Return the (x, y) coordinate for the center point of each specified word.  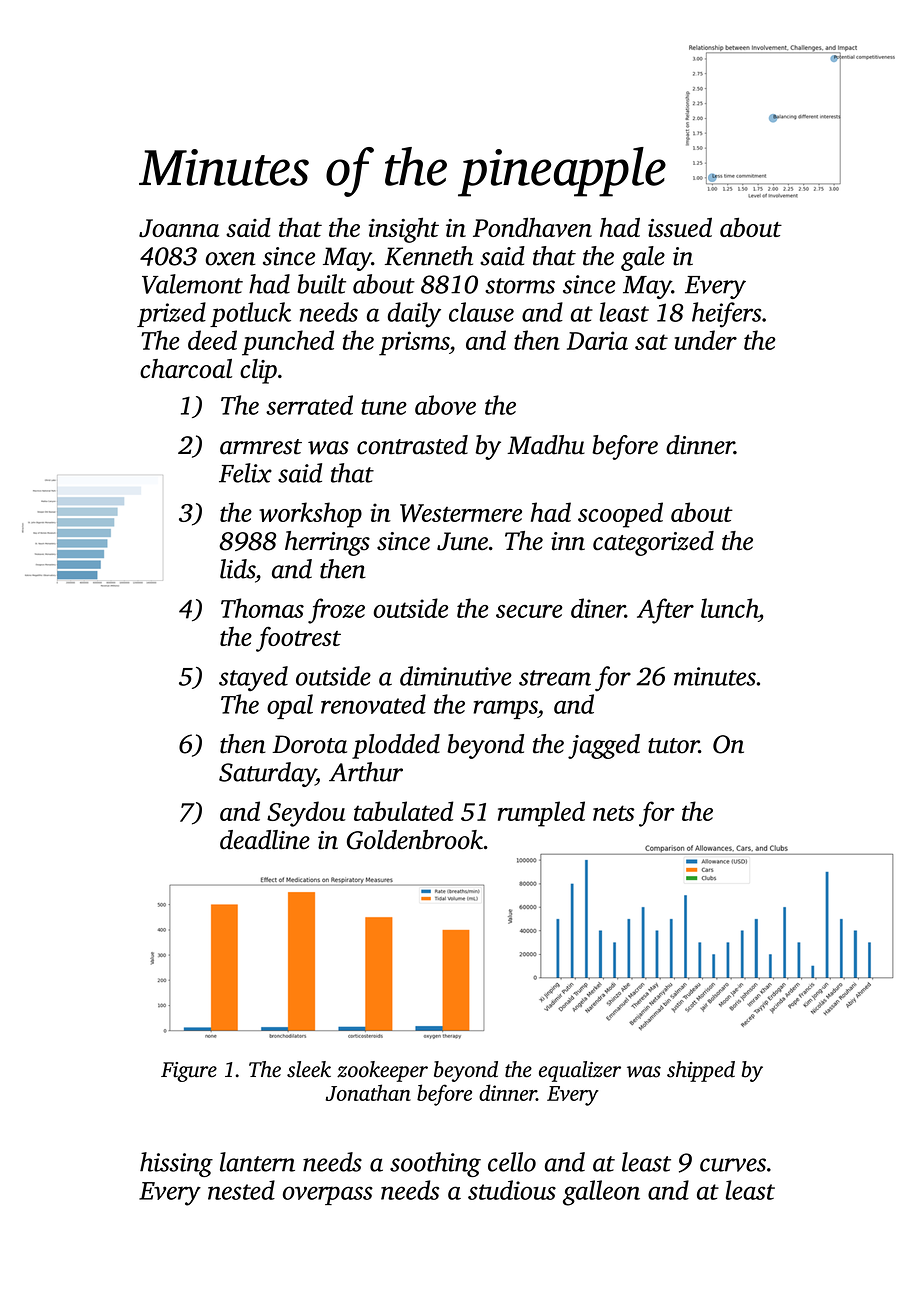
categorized (653, 543)
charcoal (186, 368)
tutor (673, 746)
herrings (327, 543)
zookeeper (382, 1071)
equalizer (580, 1071)
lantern (257, 1162)
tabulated (404, 811)
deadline (265, 840)
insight (404, 230)
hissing (176, 1164)
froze (336, 611)
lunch (729, 608)
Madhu (546, 445)
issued (680, 227)
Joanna (179, 228)
